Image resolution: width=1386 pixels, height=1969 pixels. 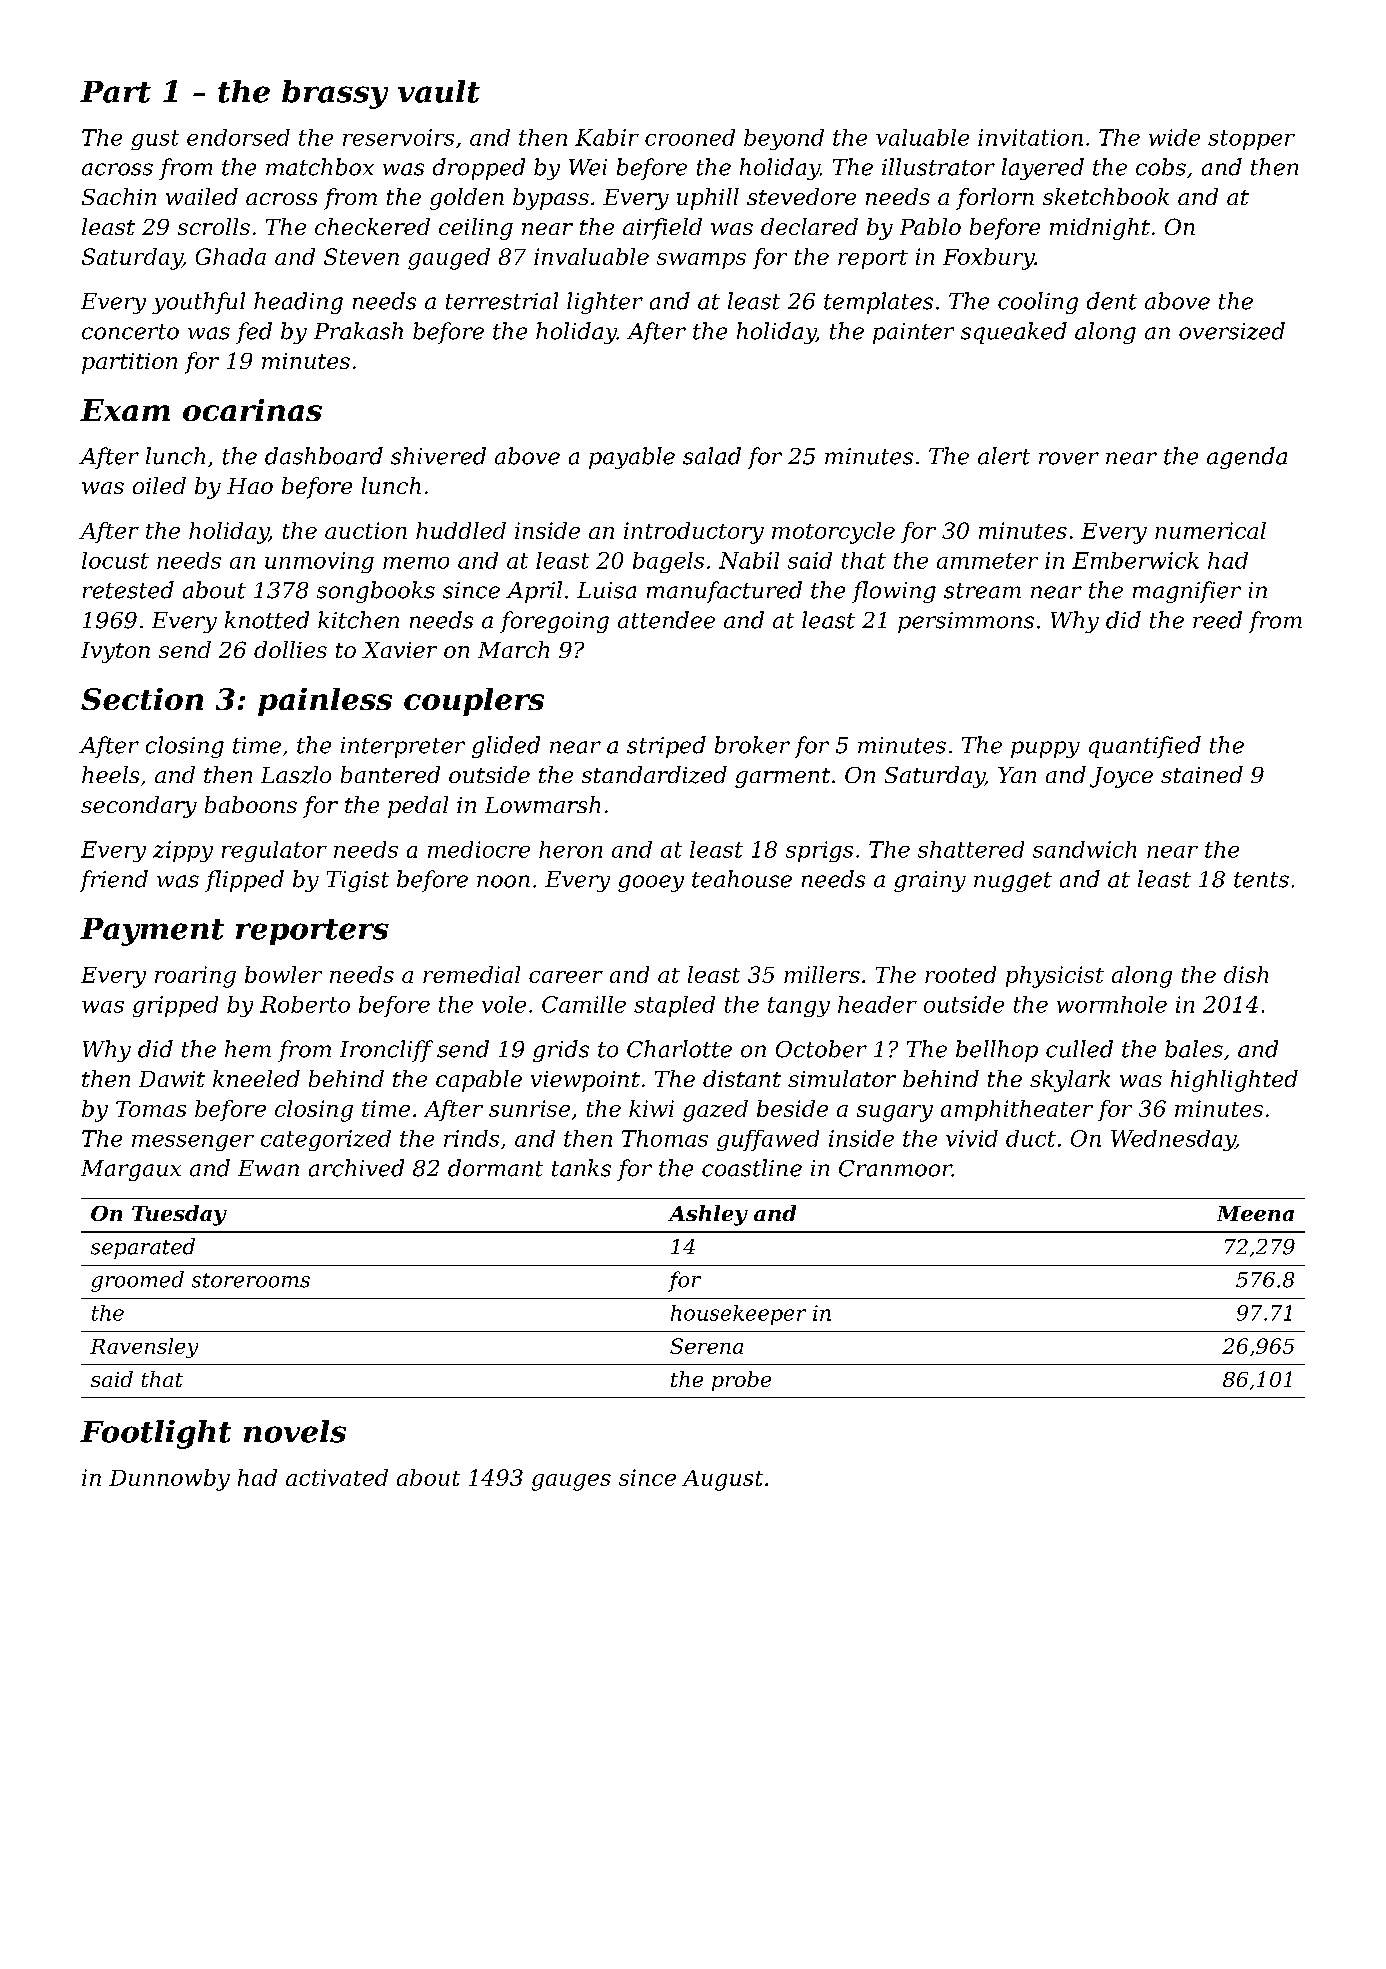 What do you see at coordinates (1255, 1213) in the screenshot?
I see `Meena` at bounding box center [1255, 1213].
